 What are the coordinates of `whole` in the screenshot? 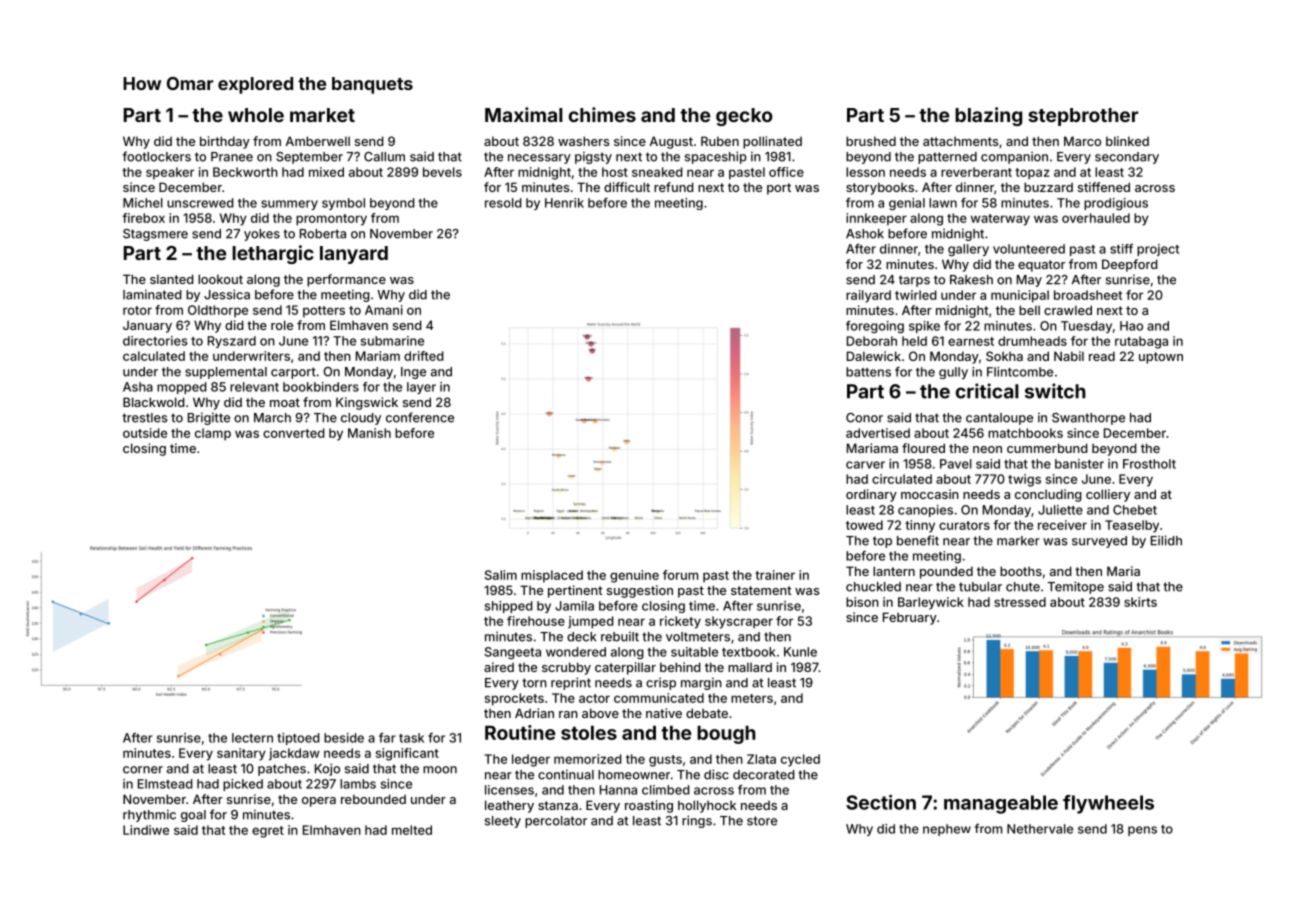 It's located at (256, 115).
